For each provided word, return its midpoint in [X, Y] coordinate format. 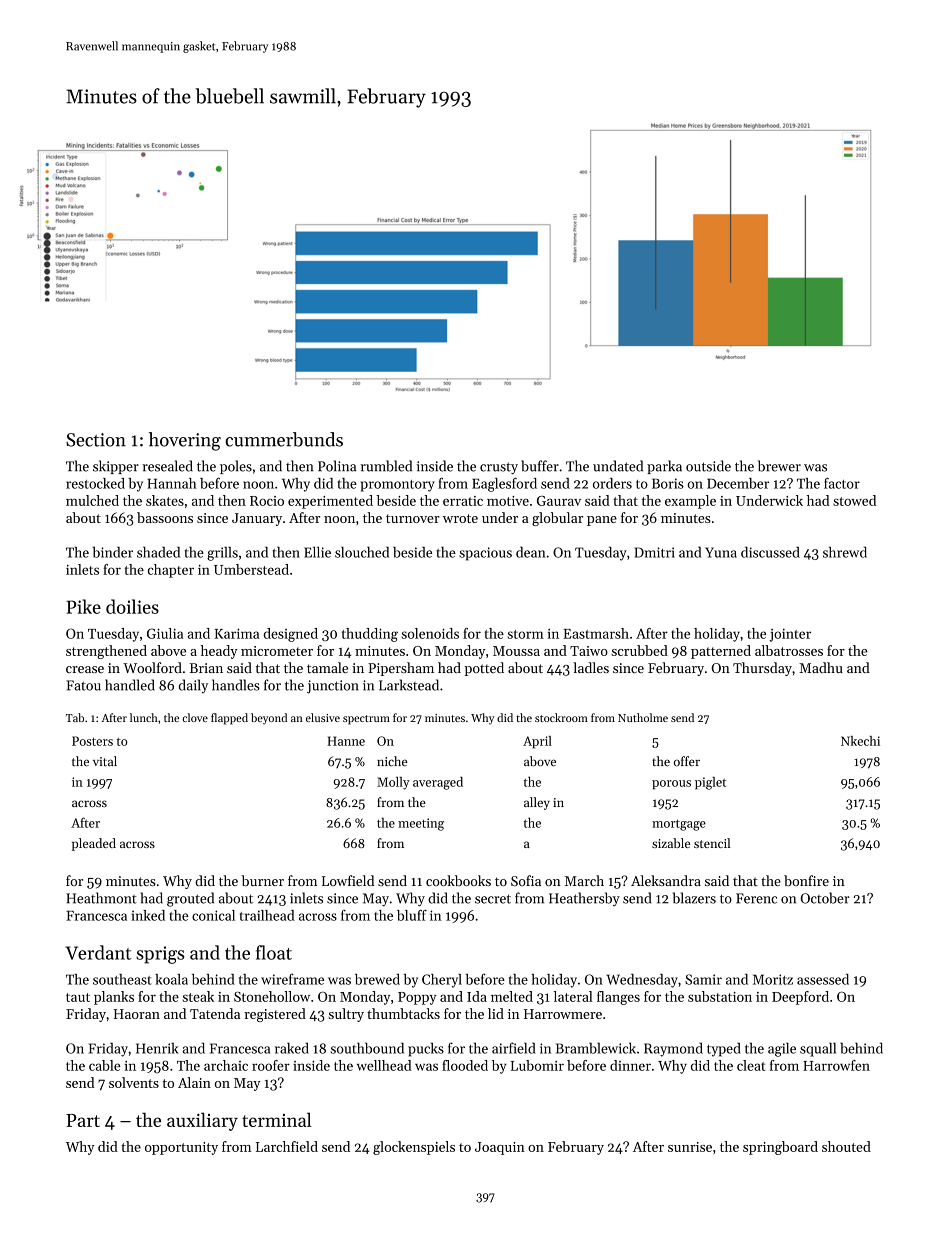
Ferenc [756, 898]
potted [484, 669]
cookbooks [458, 880]
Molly [393, 783]
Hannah [172, 483]
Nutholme [643, 717]
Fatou [83, 685]
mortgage [679, 825]
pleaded [94, 844]
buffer [540, 466]
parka [664, 467]
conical [213, 915]
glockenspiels [414, 1148]
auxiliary [202, 1121]
